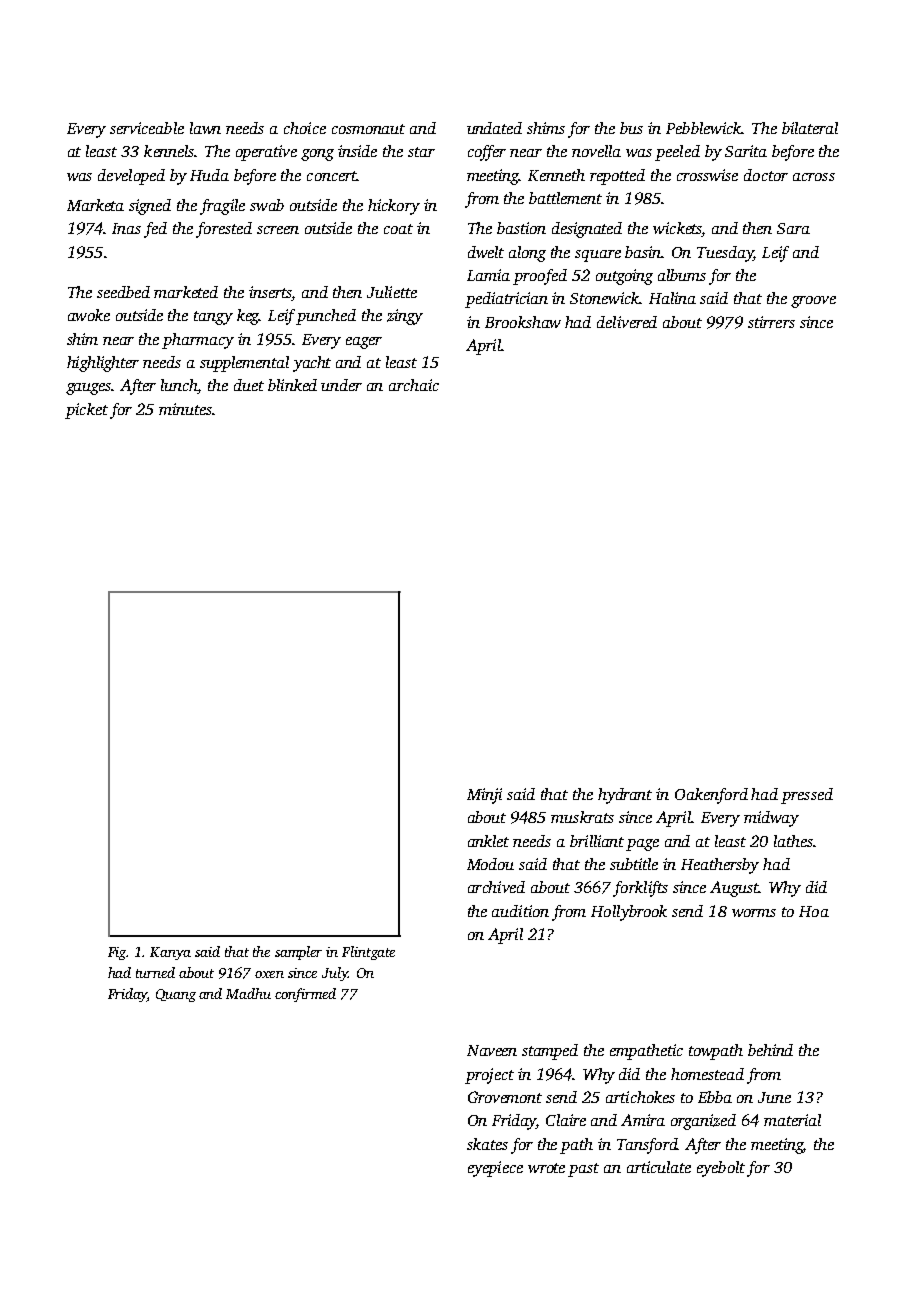 This page has height=1316, width=908. Describe the element at coordinates (814, 911) in the page. I see `Hoa` at that location.
